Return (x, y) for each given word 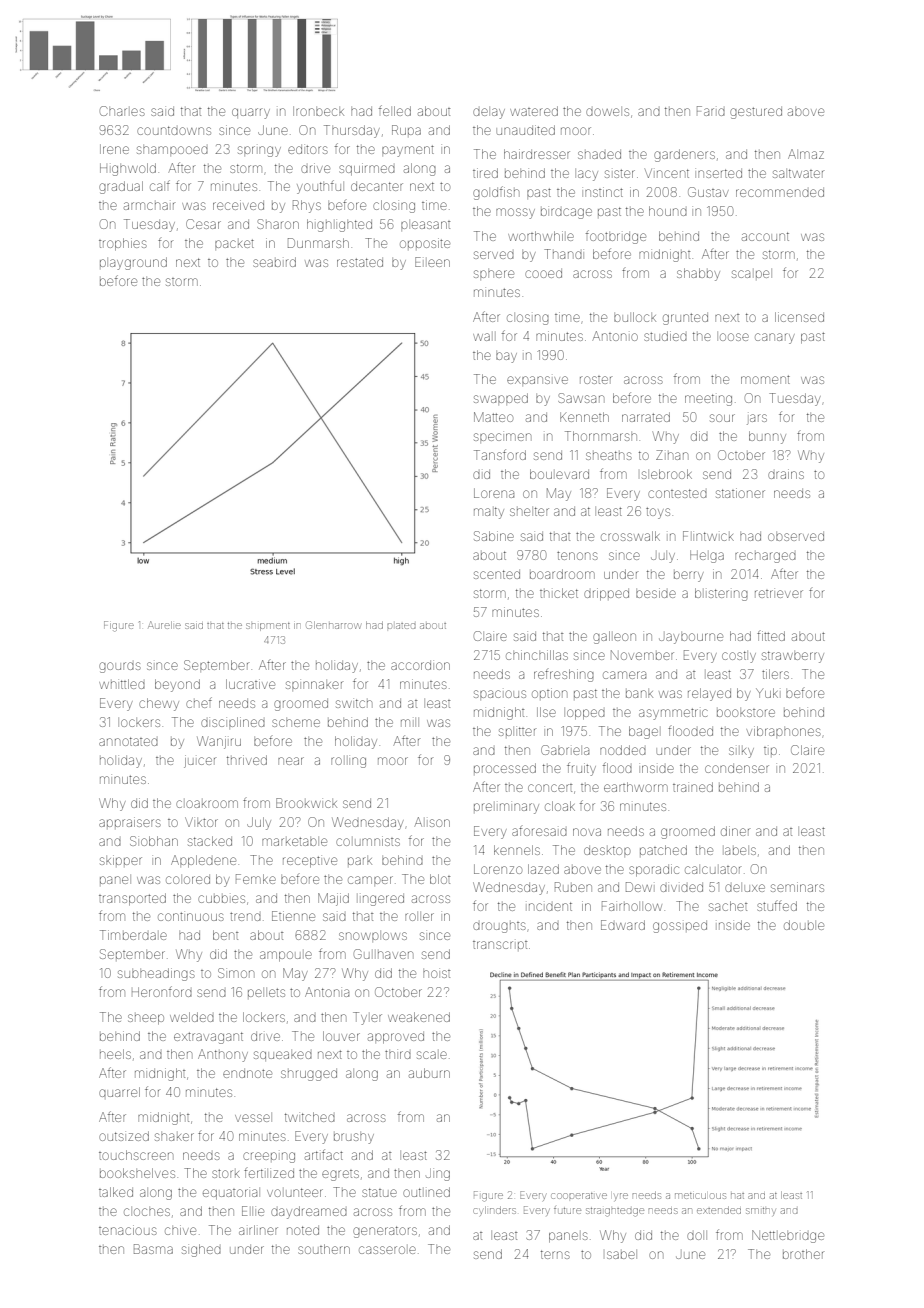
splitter (517, 731)
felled (395, 110)
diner (735, 831)
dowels (607, 112)
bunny (767, 437)
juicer (200, 761)
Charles (122, 111)
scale (432, 1055)
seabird (274, 262)
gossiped (680, 927)
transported (132, 899)
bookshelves (137, 1173)
